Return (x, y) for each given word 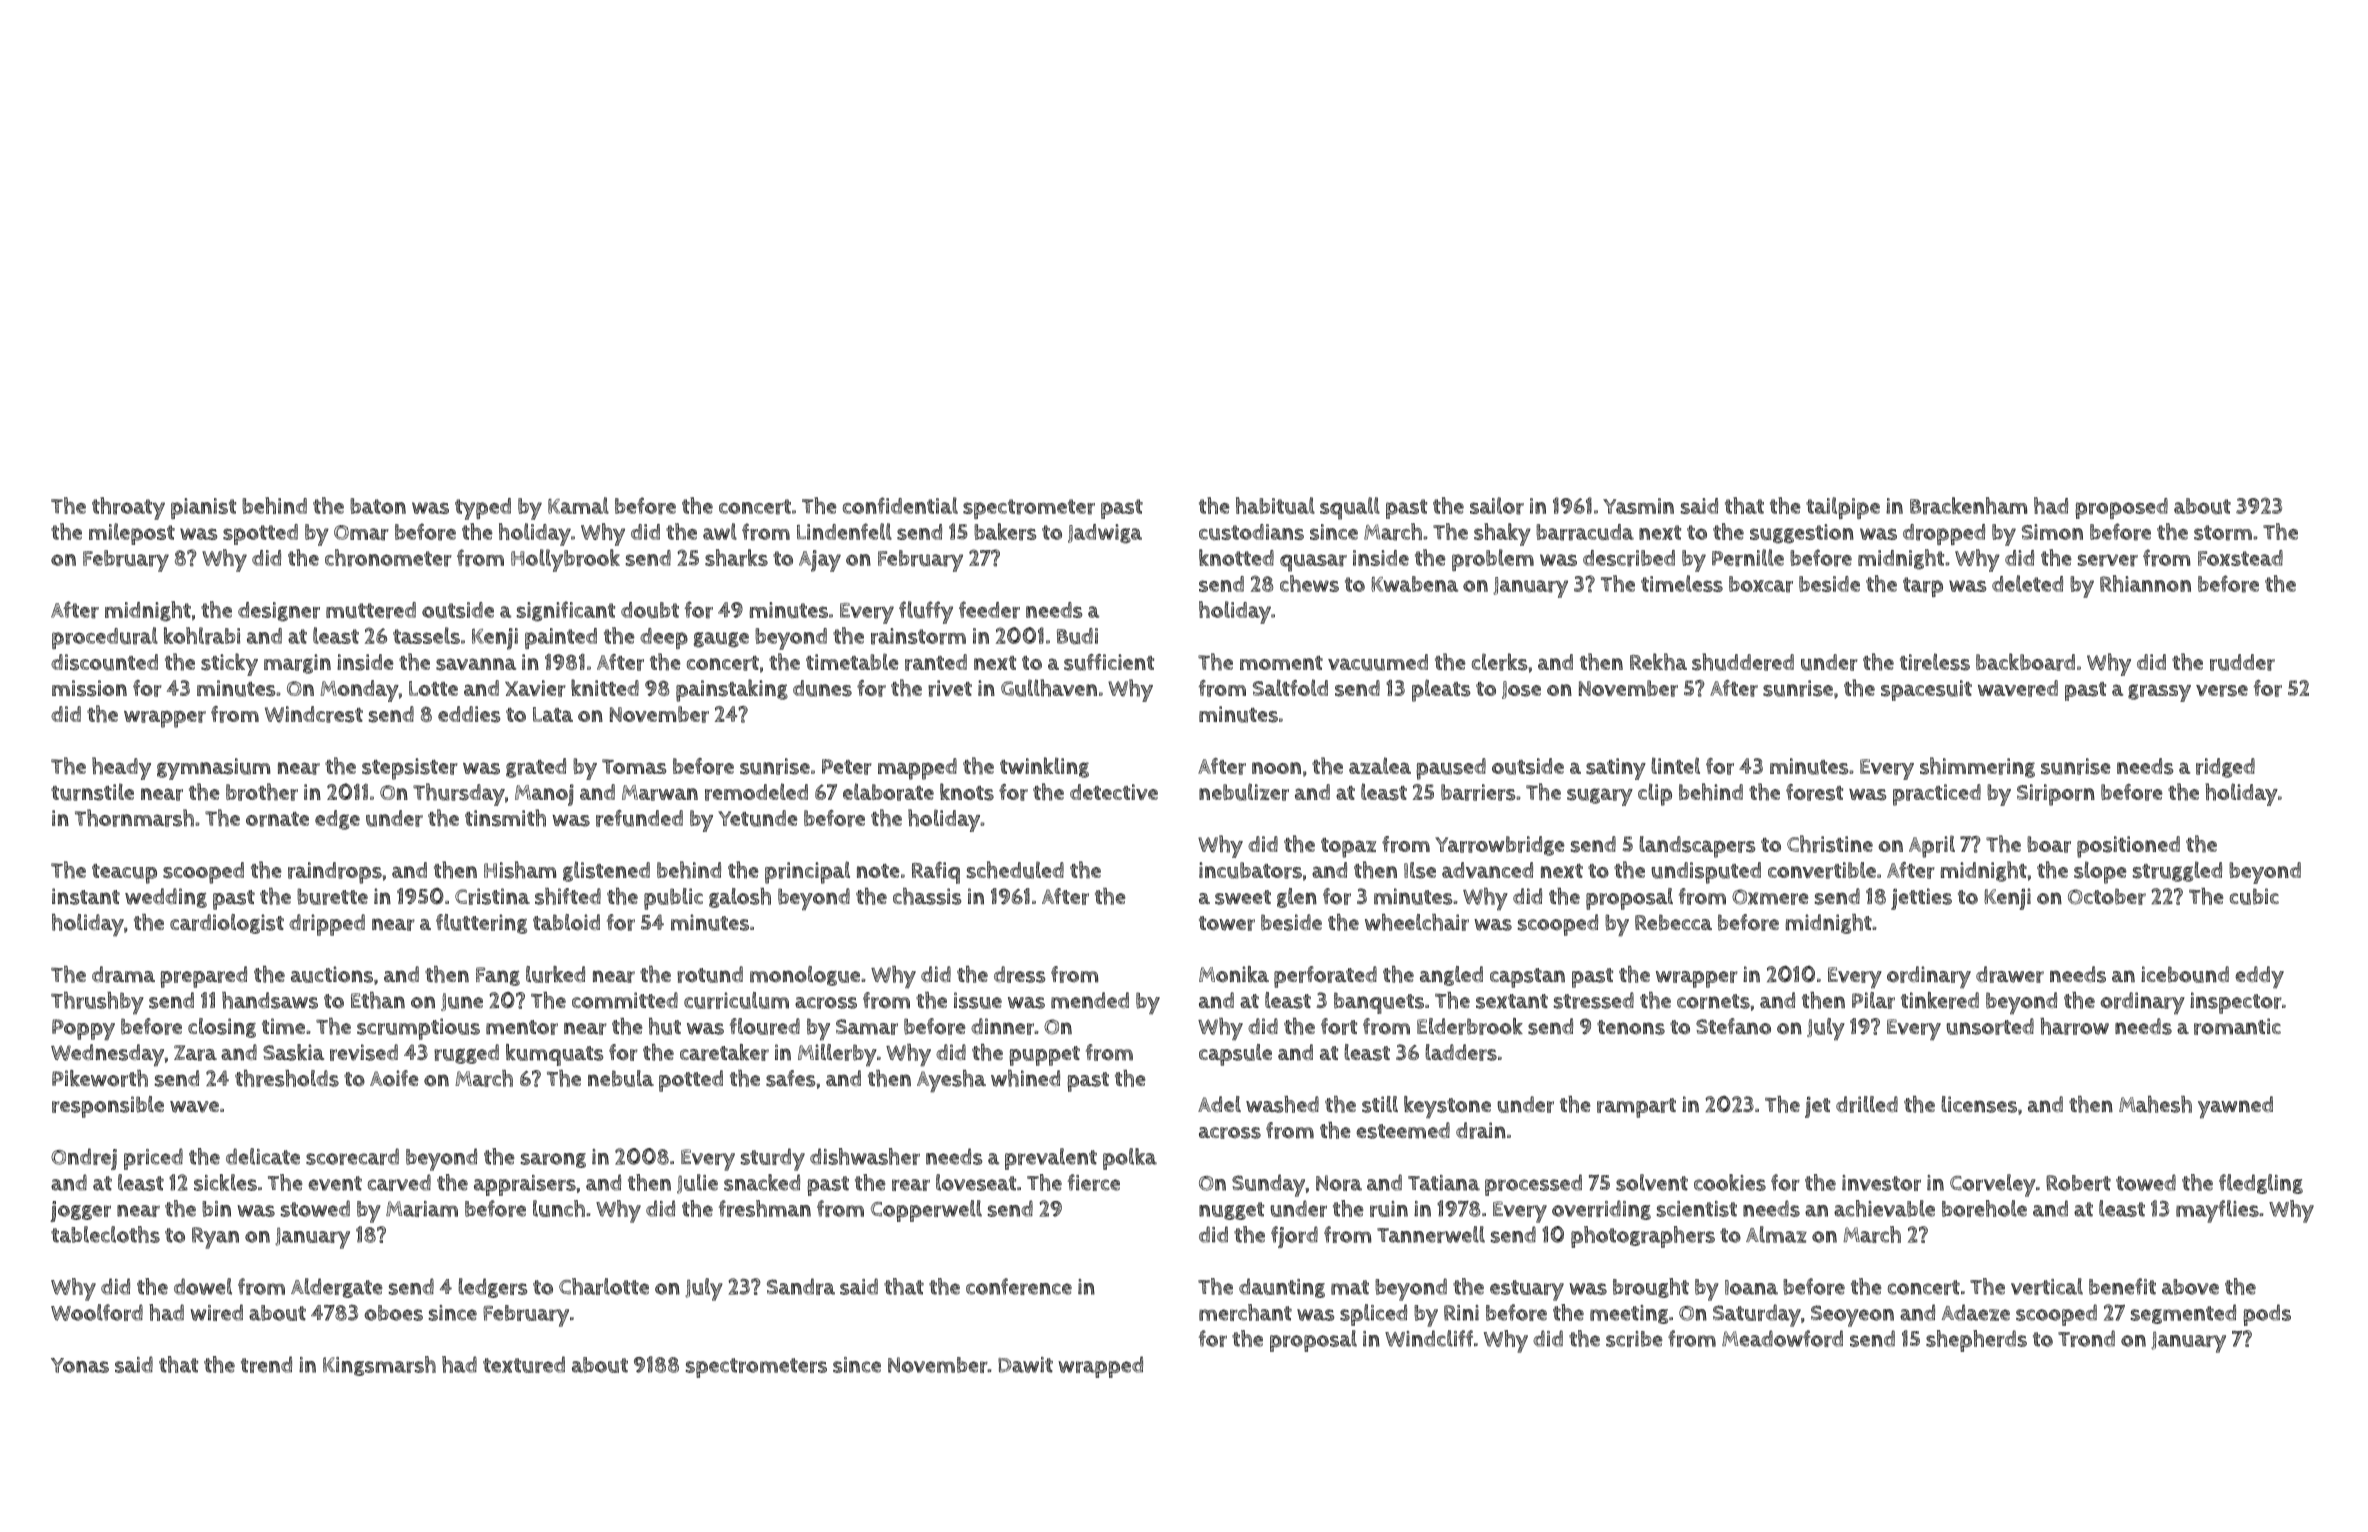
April (1932, 846)
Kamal (578, 505)
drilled (1867, 1104)
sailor (1497, 506)
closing (222, 1028)
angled (1451, 976)
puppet (1044, 1056)
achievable (1884, 1208)
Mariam (422, 1209)
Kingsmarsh (379, 1366)
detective (1114, 792)
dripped (327, 925)
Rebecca (1673, 922)
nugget (1231, 1211)
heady (121, 768)
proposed (2121, 508)
